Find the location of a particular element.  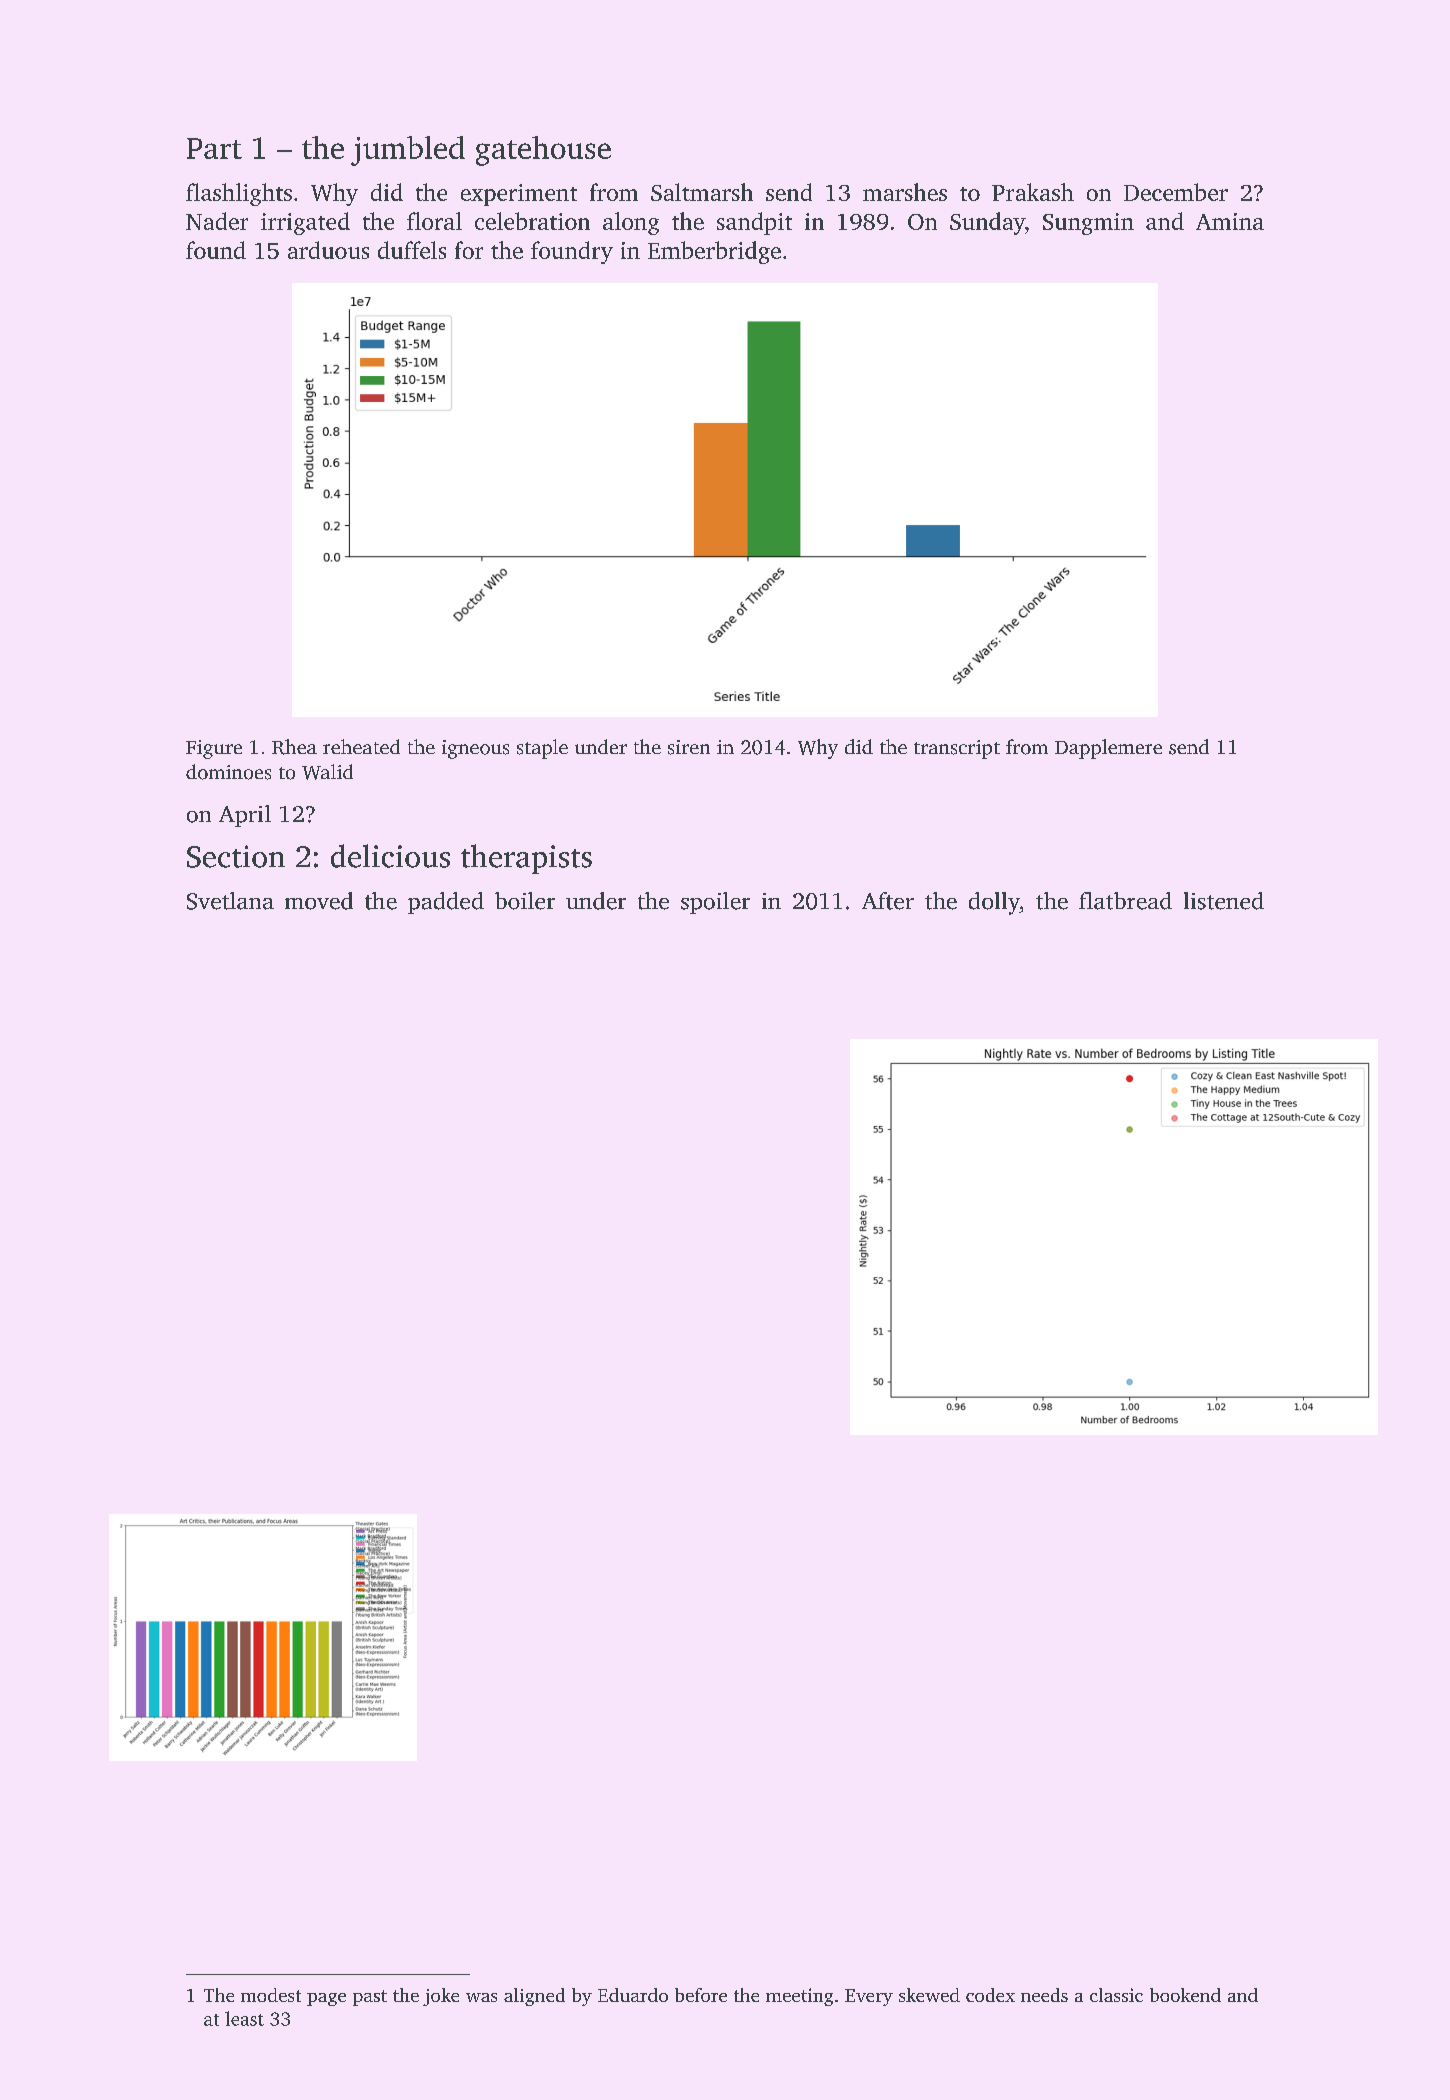

Rhea is located at coordinates (294, 747).
